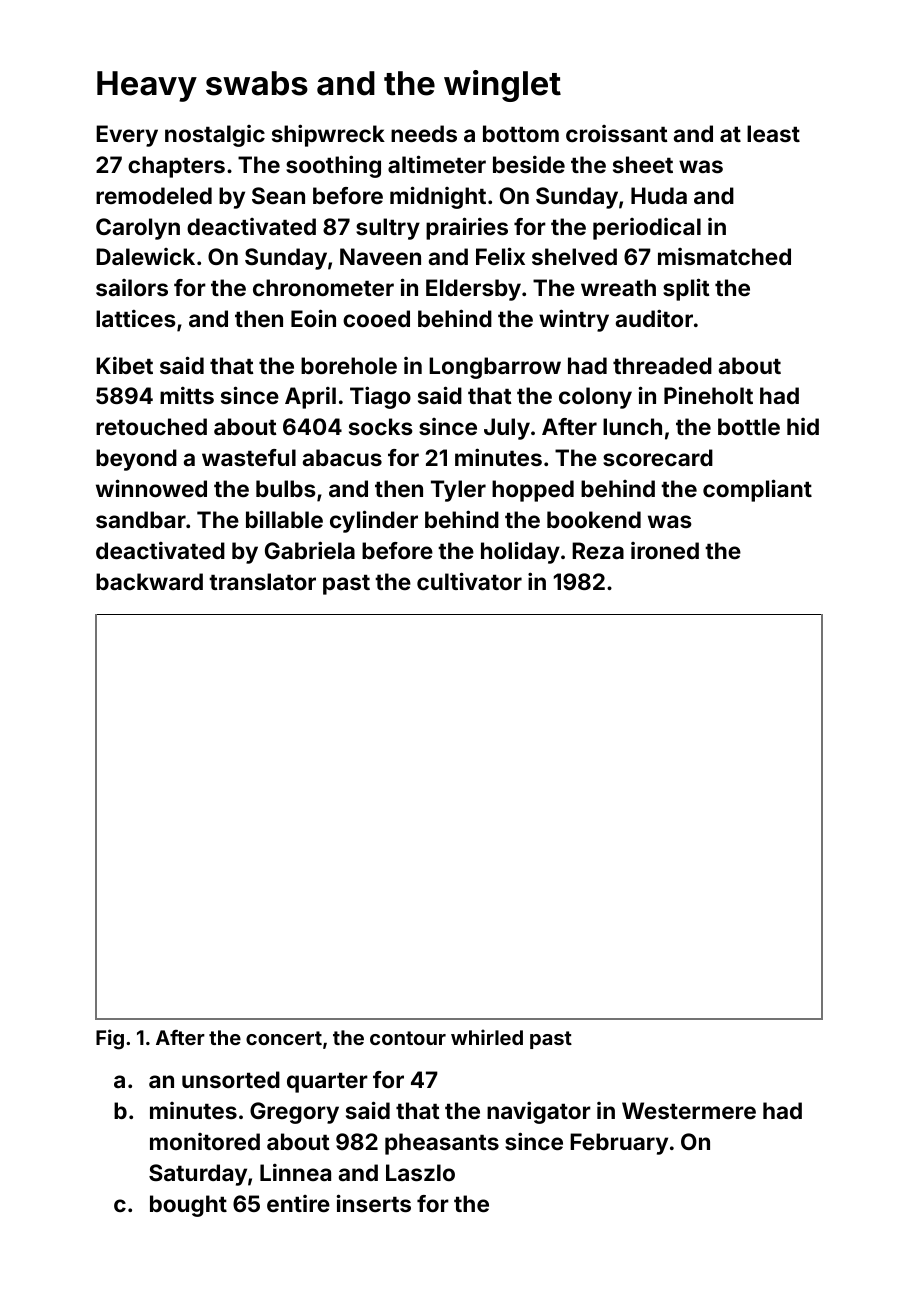 The image size is (918, 1304). What do you see at coordinates (188, 1206) in the screenshot?
I see `bought` at bounding box center [188, 1206].
